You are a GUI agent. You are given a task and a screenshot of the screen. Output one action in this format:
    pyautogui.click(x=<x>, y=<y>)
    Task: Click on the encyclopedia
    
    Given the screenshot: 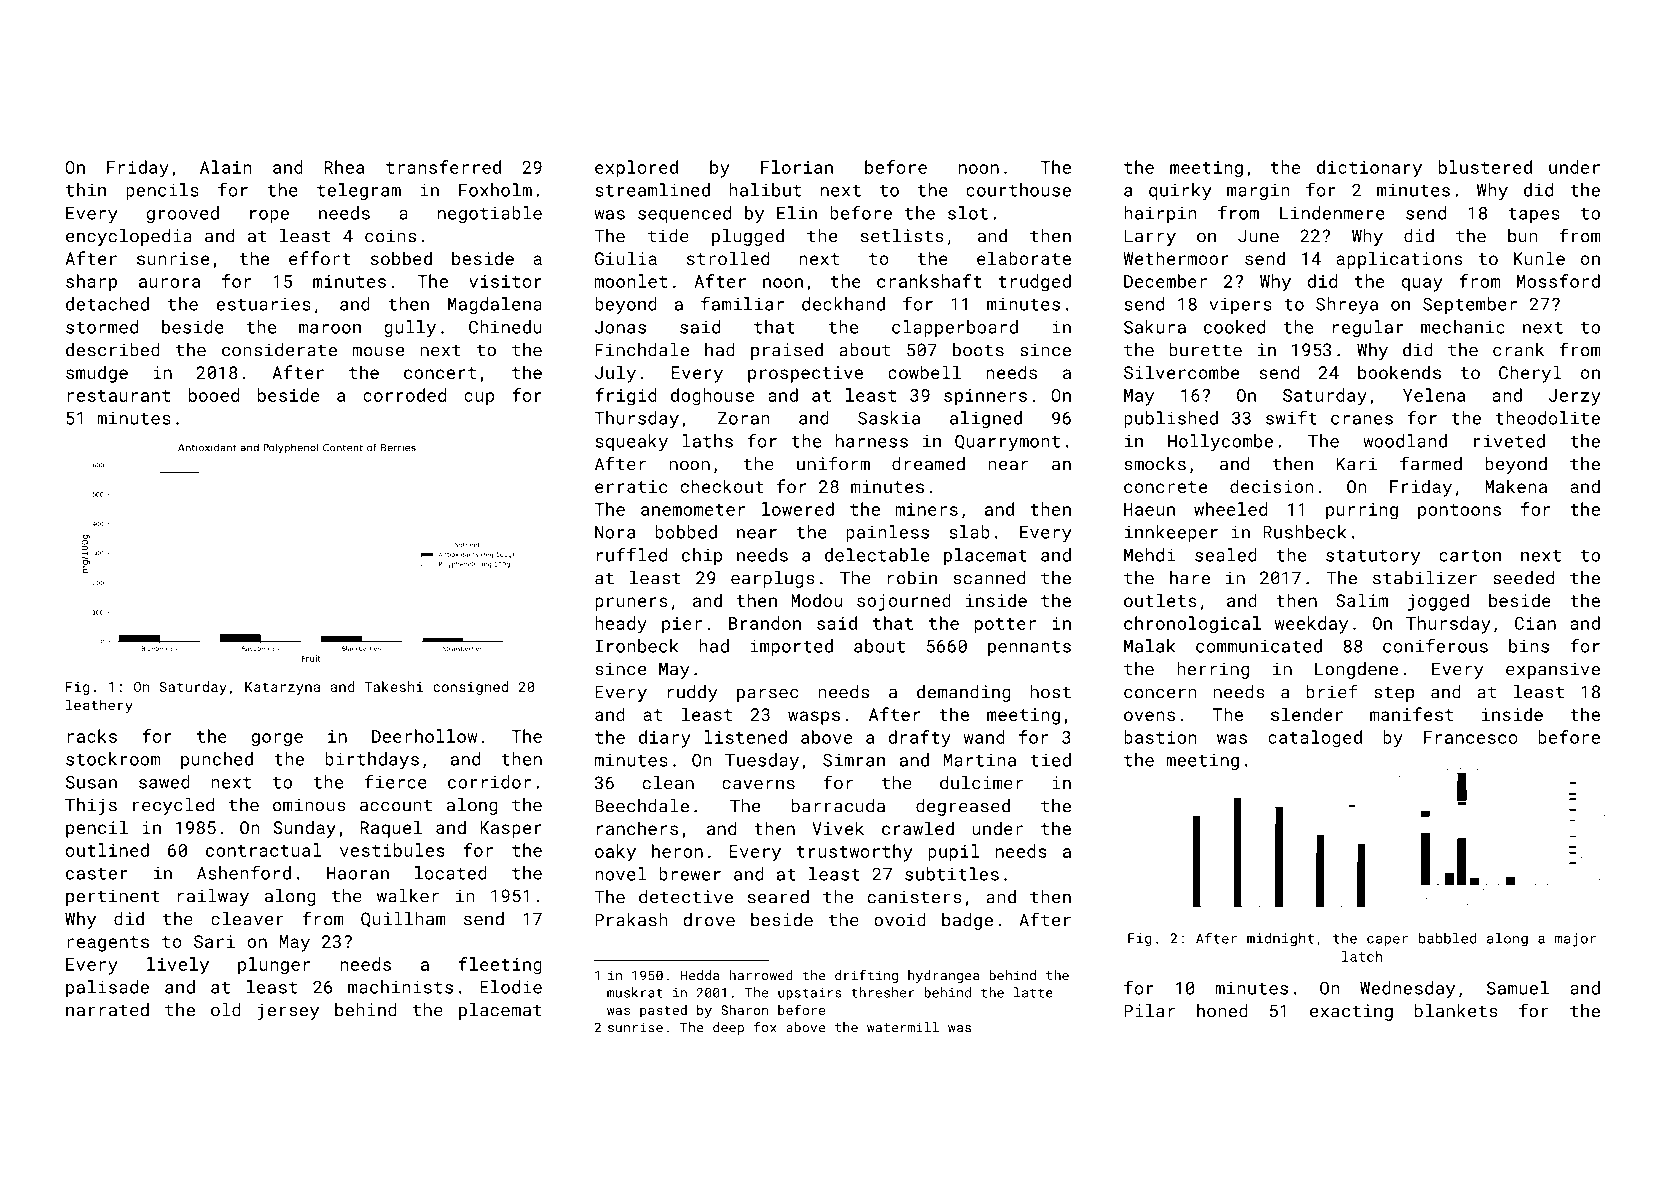 What is the action you would take?
    pyautogui.click(x=129, y=237)
